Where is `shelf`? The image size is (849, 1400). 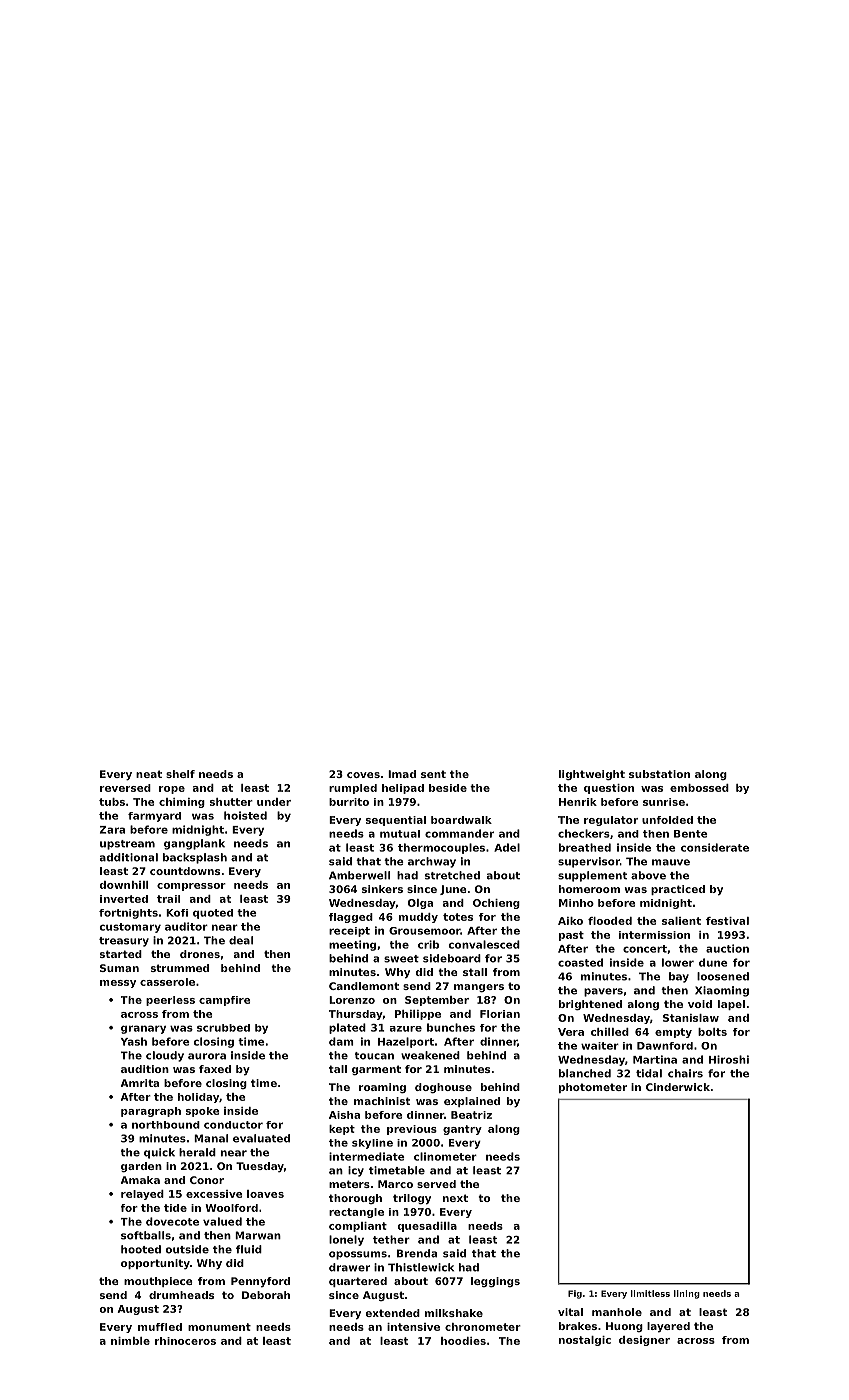
shelf is located at coordinates (180, 774).
